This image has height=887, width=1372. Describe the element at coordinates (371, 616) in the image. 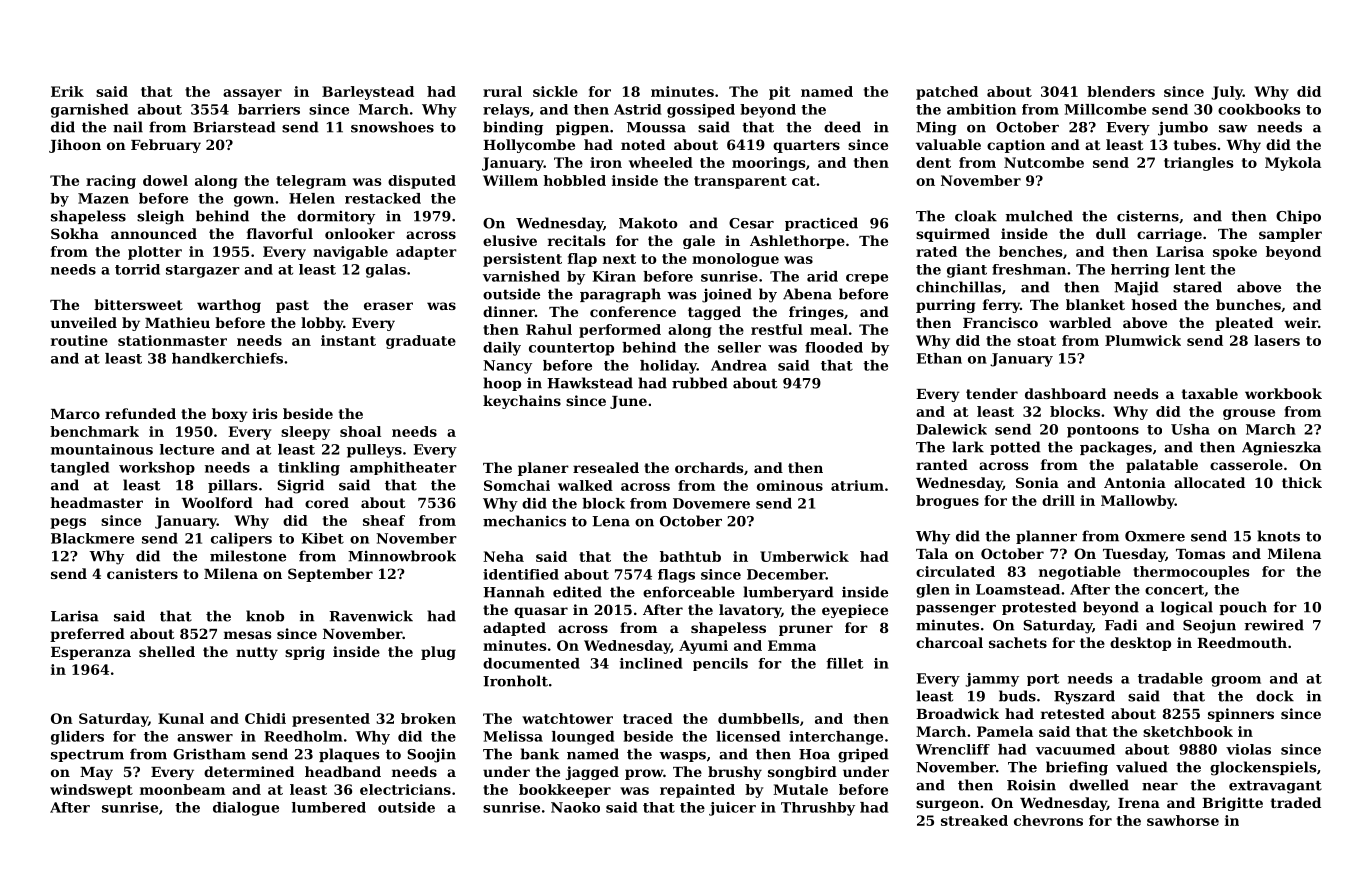

I see `Ravenwick` at that location.
